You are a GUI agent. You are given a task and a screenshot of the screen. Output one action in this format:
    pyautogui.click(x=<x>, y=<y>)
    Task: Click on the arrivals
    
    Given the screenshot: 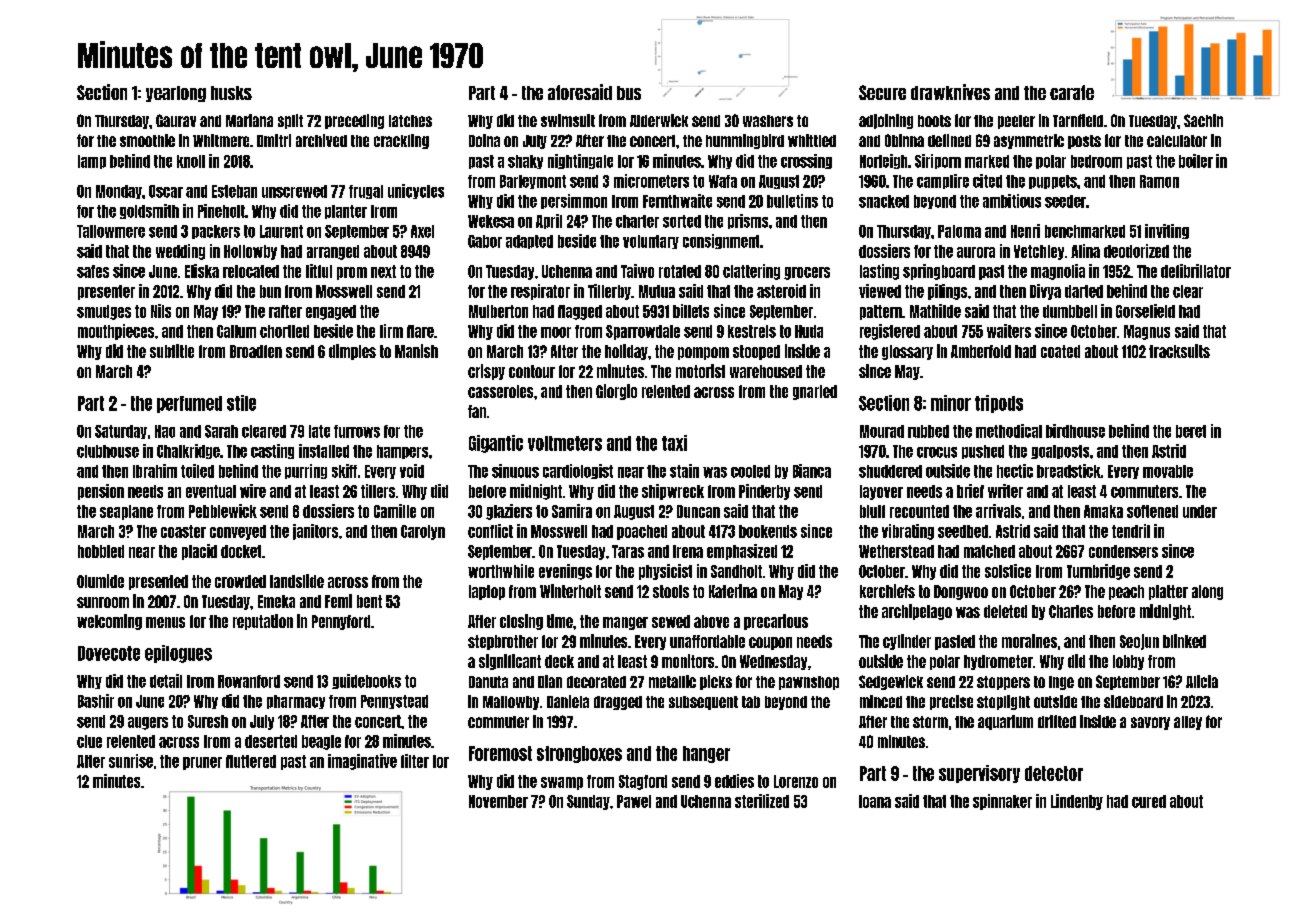 What is the action you would take?
    pyautogui.click(x=998, y=511)
